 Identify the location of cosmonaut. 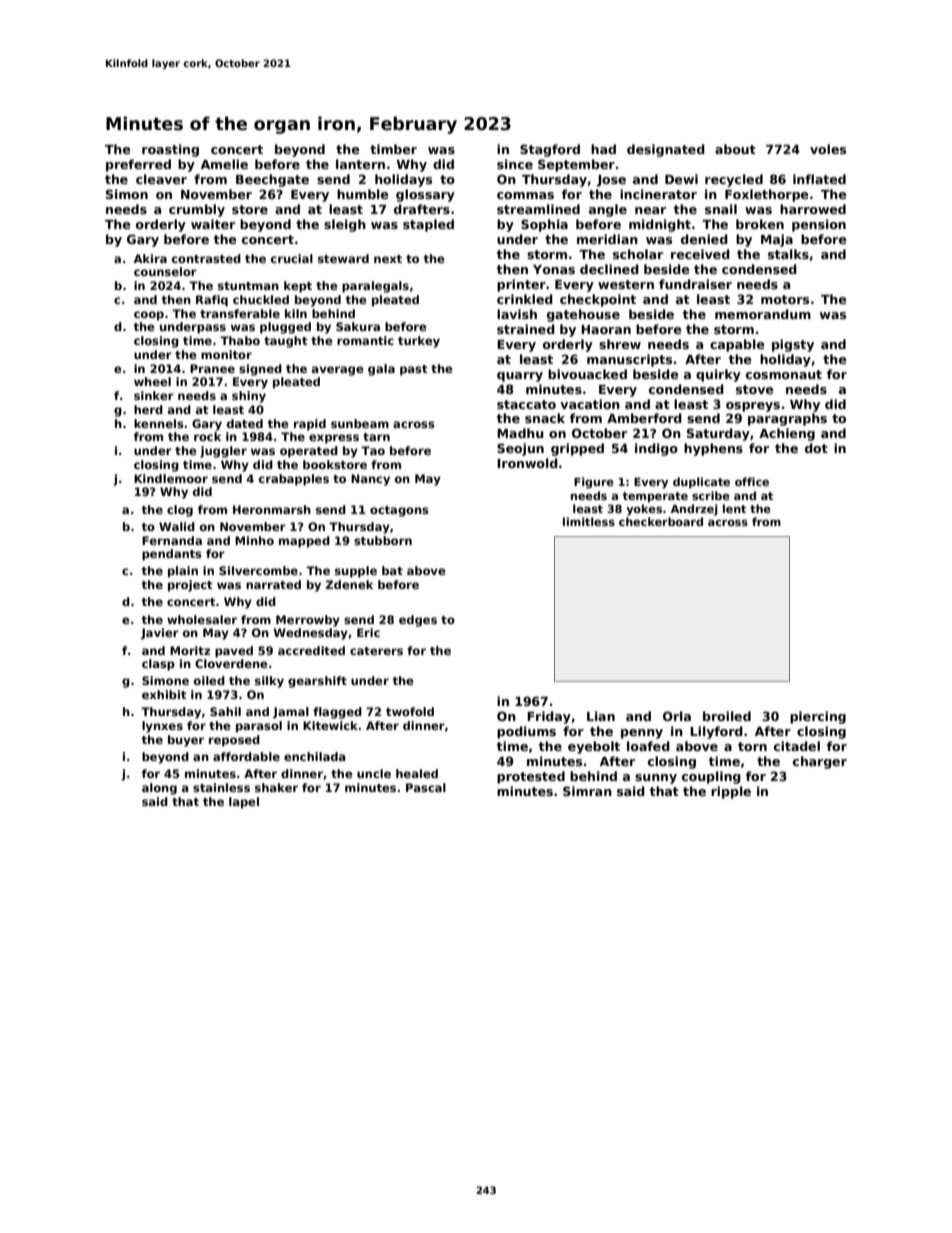
(784, 374).
